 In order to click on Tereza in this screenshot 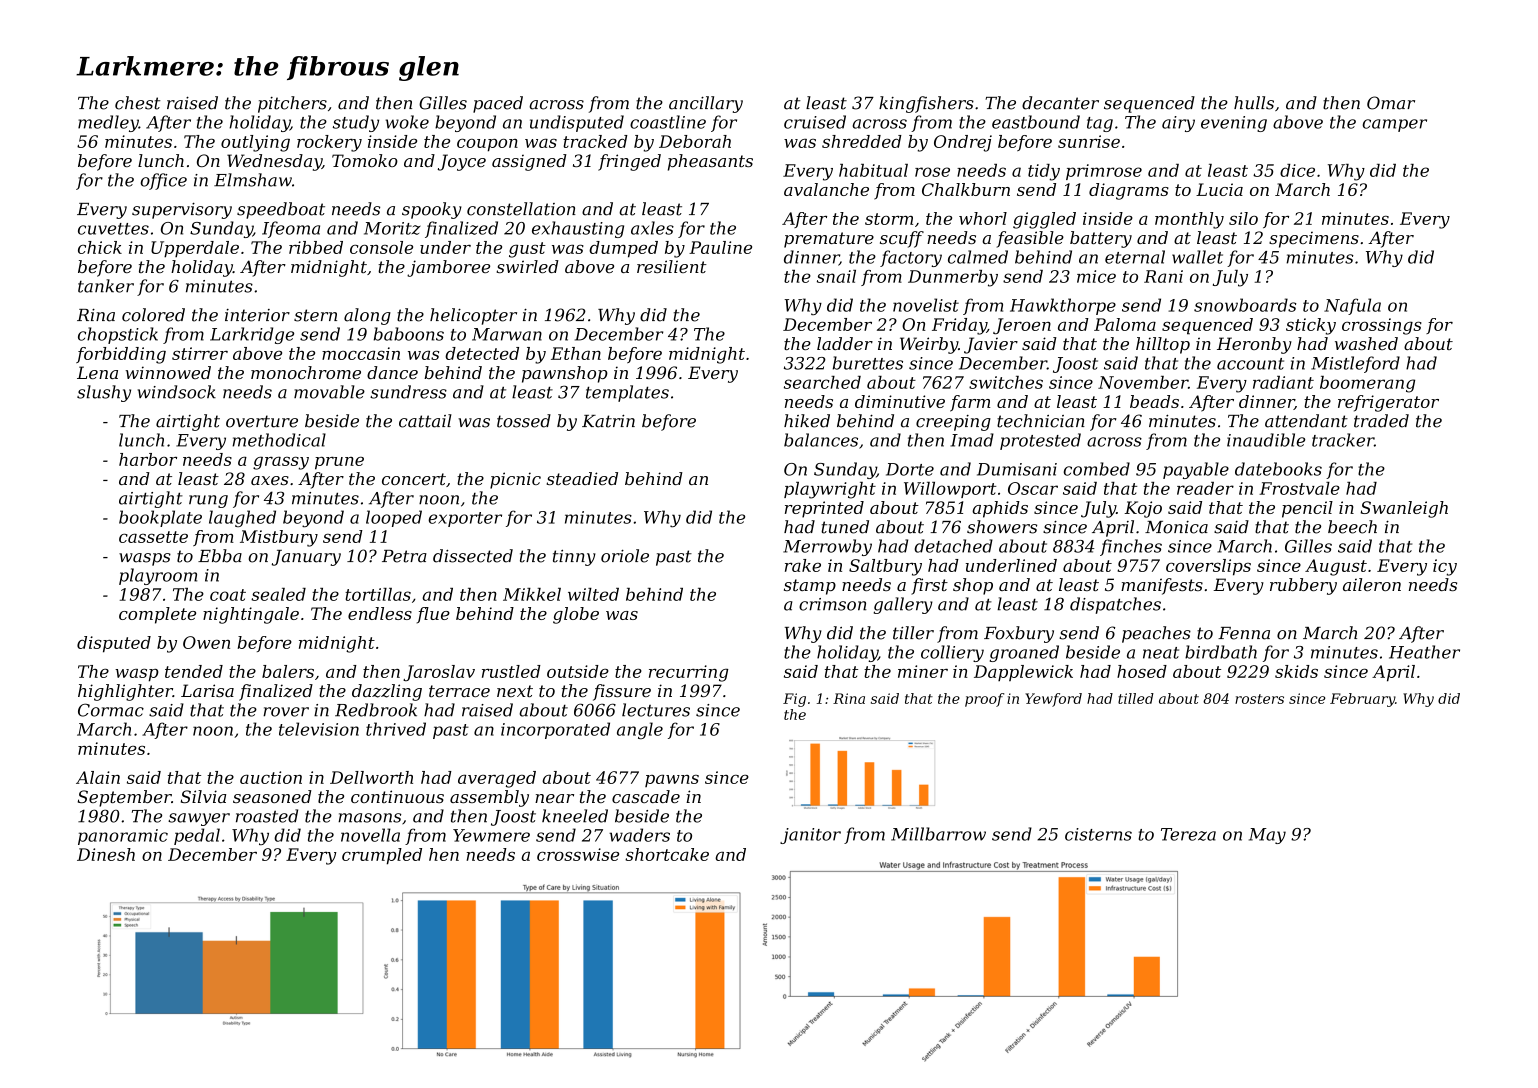, I will do `click(1188, 834)`.
